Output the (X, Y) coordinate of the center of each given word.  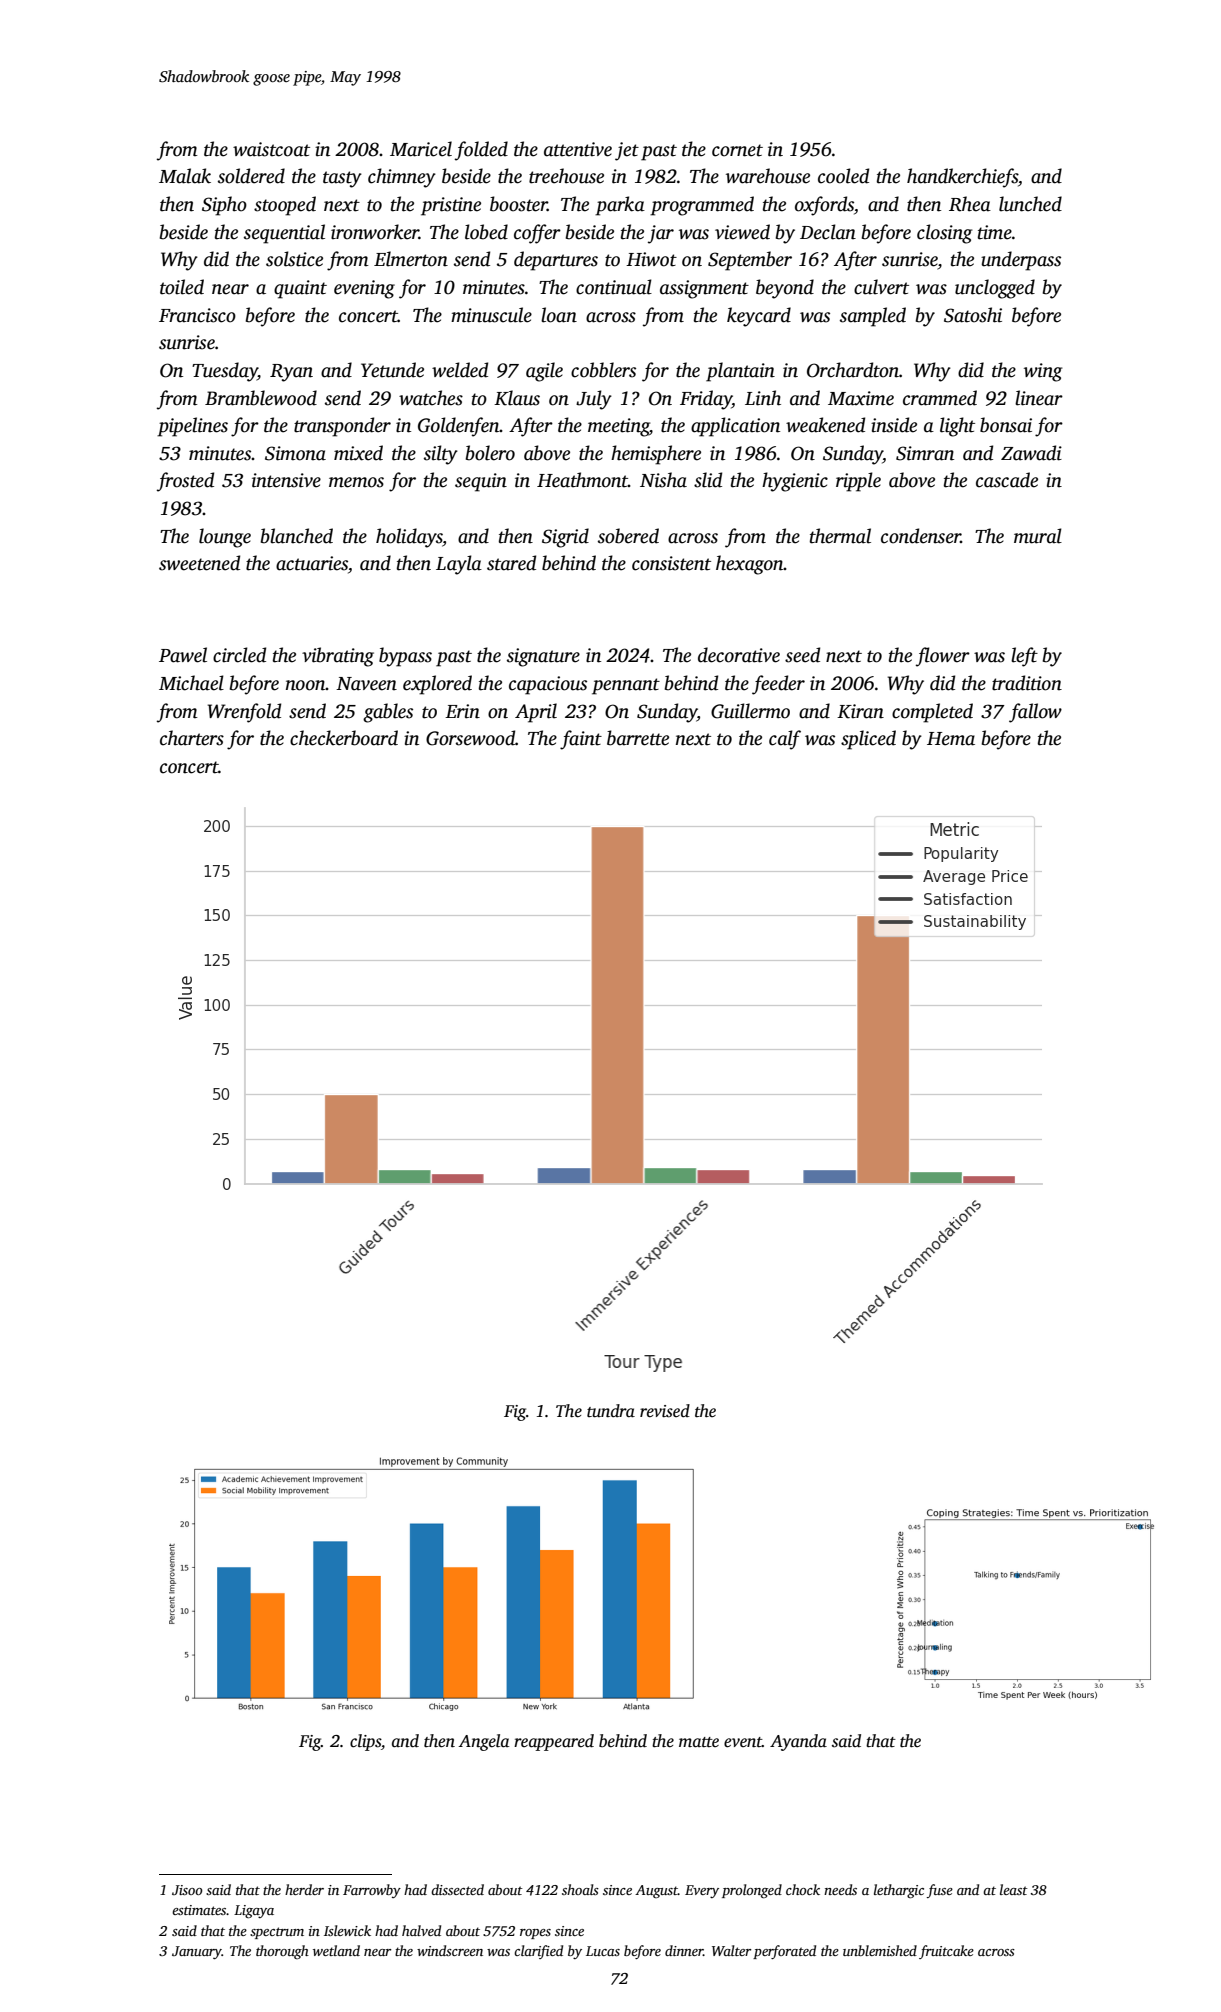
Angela (483, 1742)
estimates (199, 1910)
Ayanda (798, 1742)
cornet (737, 150)
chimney (402, 178)
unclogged (995, 289)
